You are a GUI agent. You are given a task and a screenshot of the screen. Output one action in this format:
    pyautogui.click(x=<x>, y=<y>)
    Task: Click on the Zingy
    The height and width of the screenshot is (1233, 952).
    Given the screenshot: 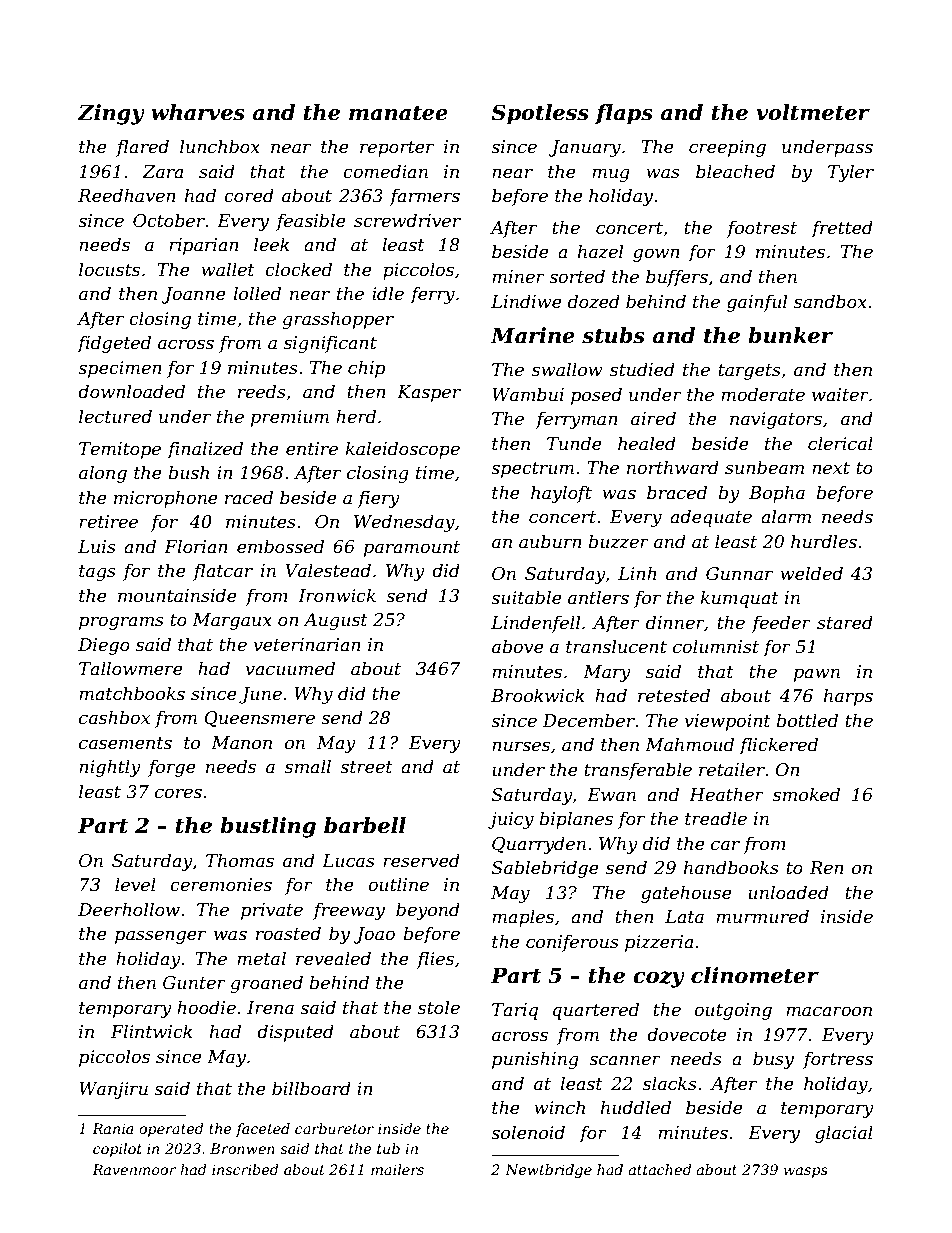 What is the action you would take?
    pyautogui.click(x=111, y=114)
